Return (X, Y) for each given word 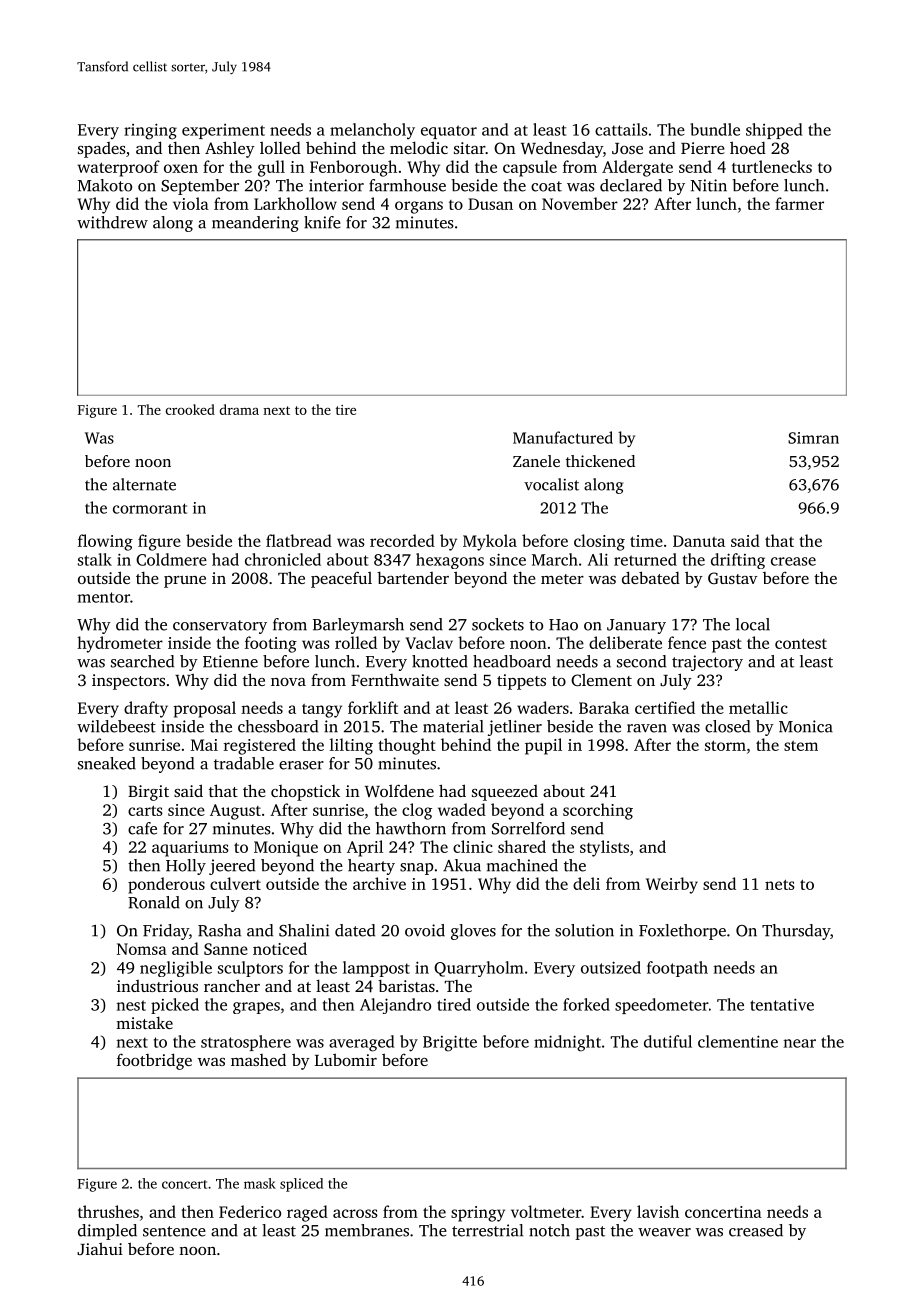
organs (419, 207)
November (580, 203)
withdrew (112, 222)
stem (801, 746)
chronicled (283, 559)
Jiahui (100, 1248)
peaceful (341, 579)
